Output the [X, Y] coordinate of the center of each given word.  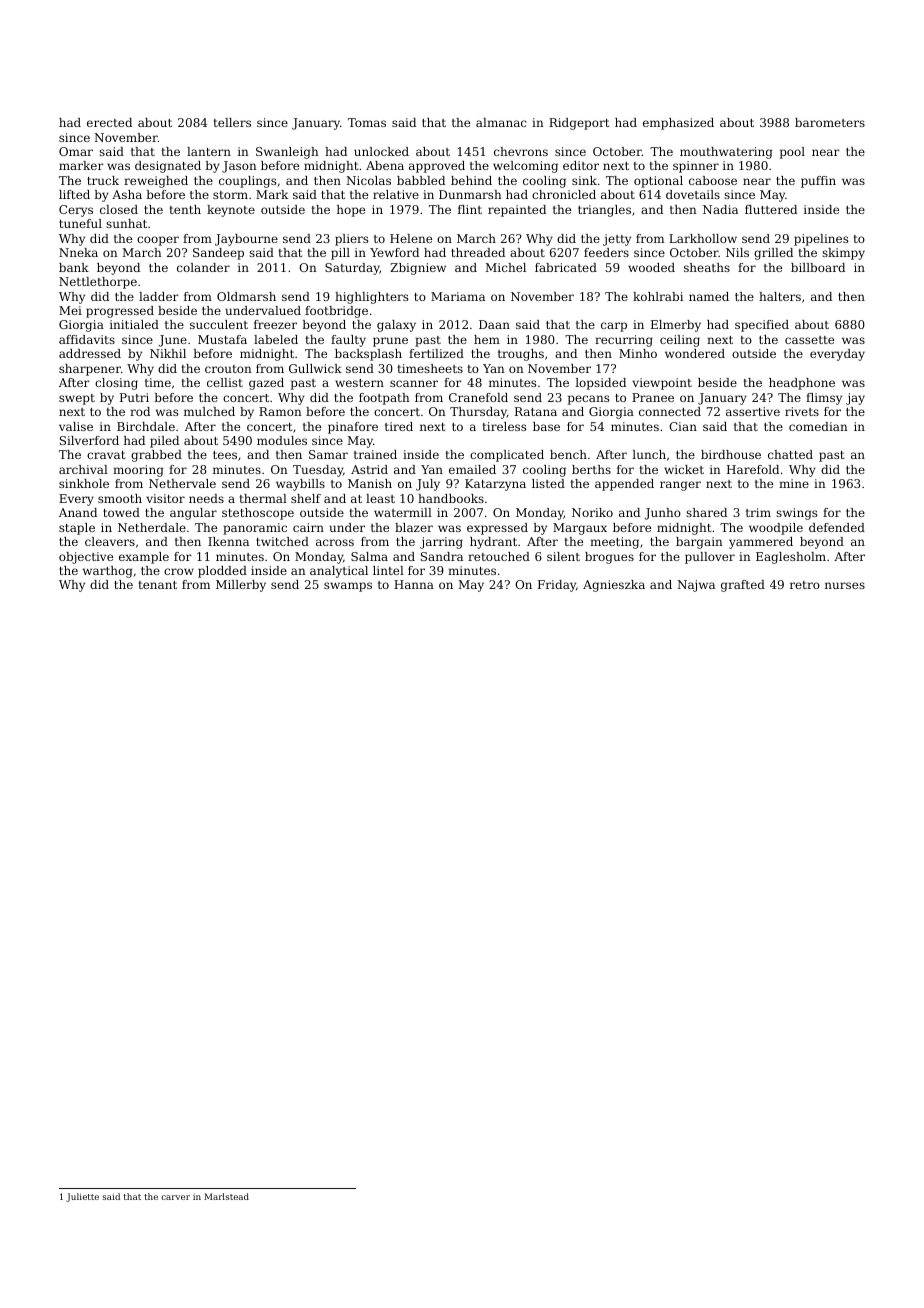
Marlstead [227, 1196]
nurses [845, 585]
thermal [263, 498]
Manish [370, 483]
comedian [818, 426]
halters [780, 296]
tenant [158, 585]
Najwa [696, 586]
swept [77, 399]
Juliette [82, 1197]
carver [175, 1197]
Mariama [458, 296]
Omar [76, 151]
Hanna [414, 584]
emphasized [678, 124]
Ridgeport [579, 124]
